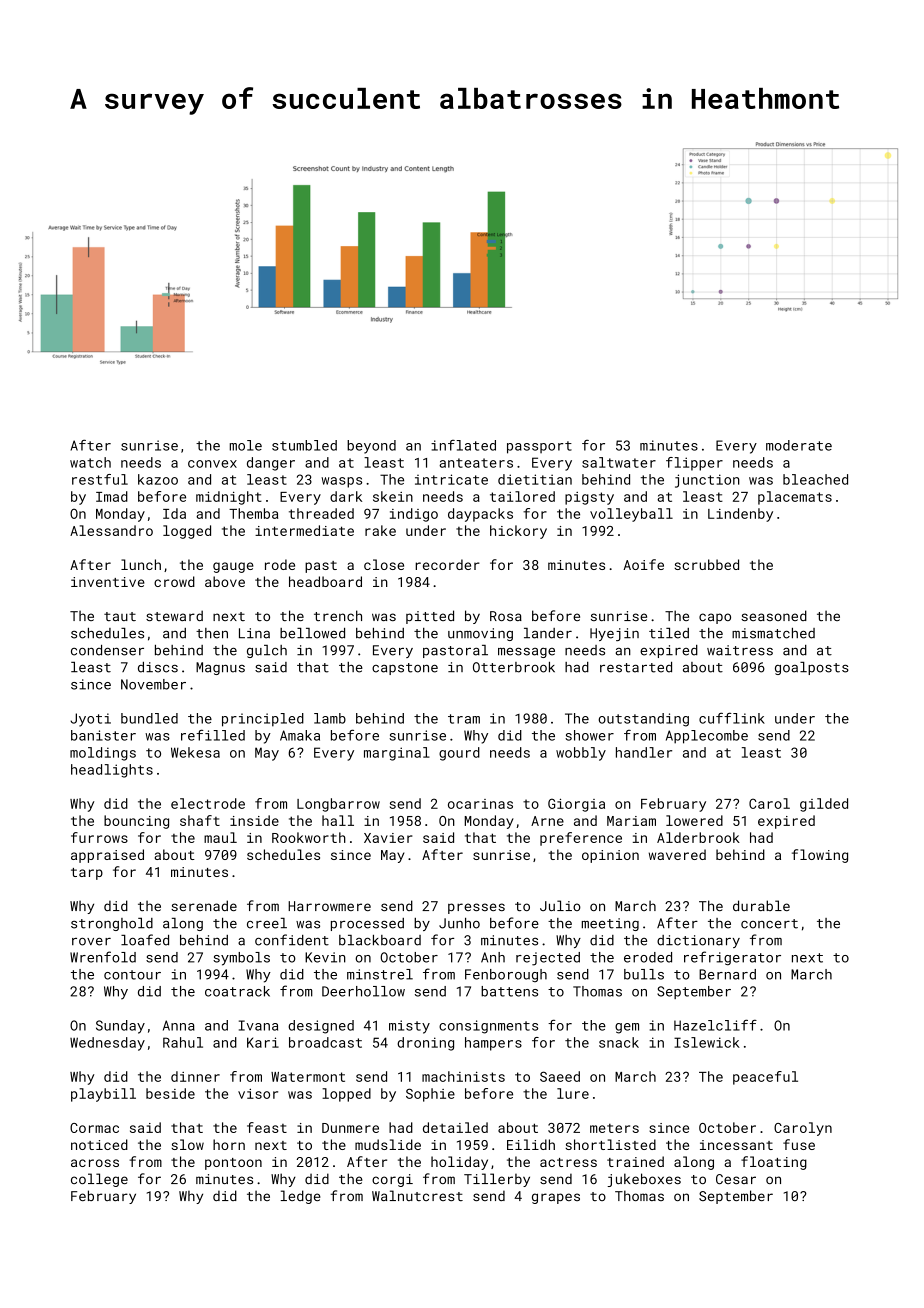 The image size is (924, 1308). Describe the element at coordinates (111, 530) in the screenshot. I see `Alessandro` at that location.
